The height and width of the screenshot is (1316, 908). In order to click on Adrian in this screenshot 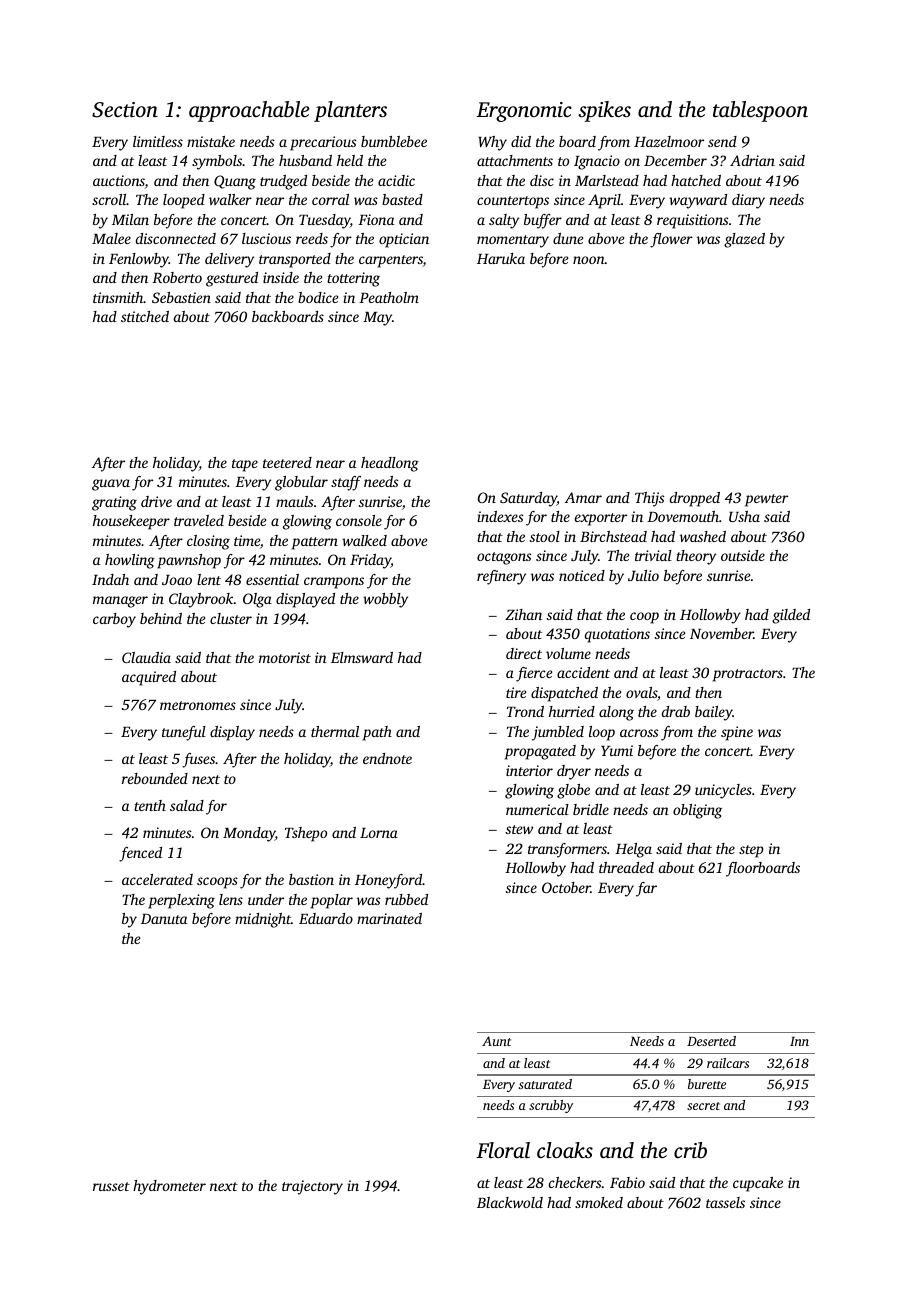, I will do `click(752, 160)`.
